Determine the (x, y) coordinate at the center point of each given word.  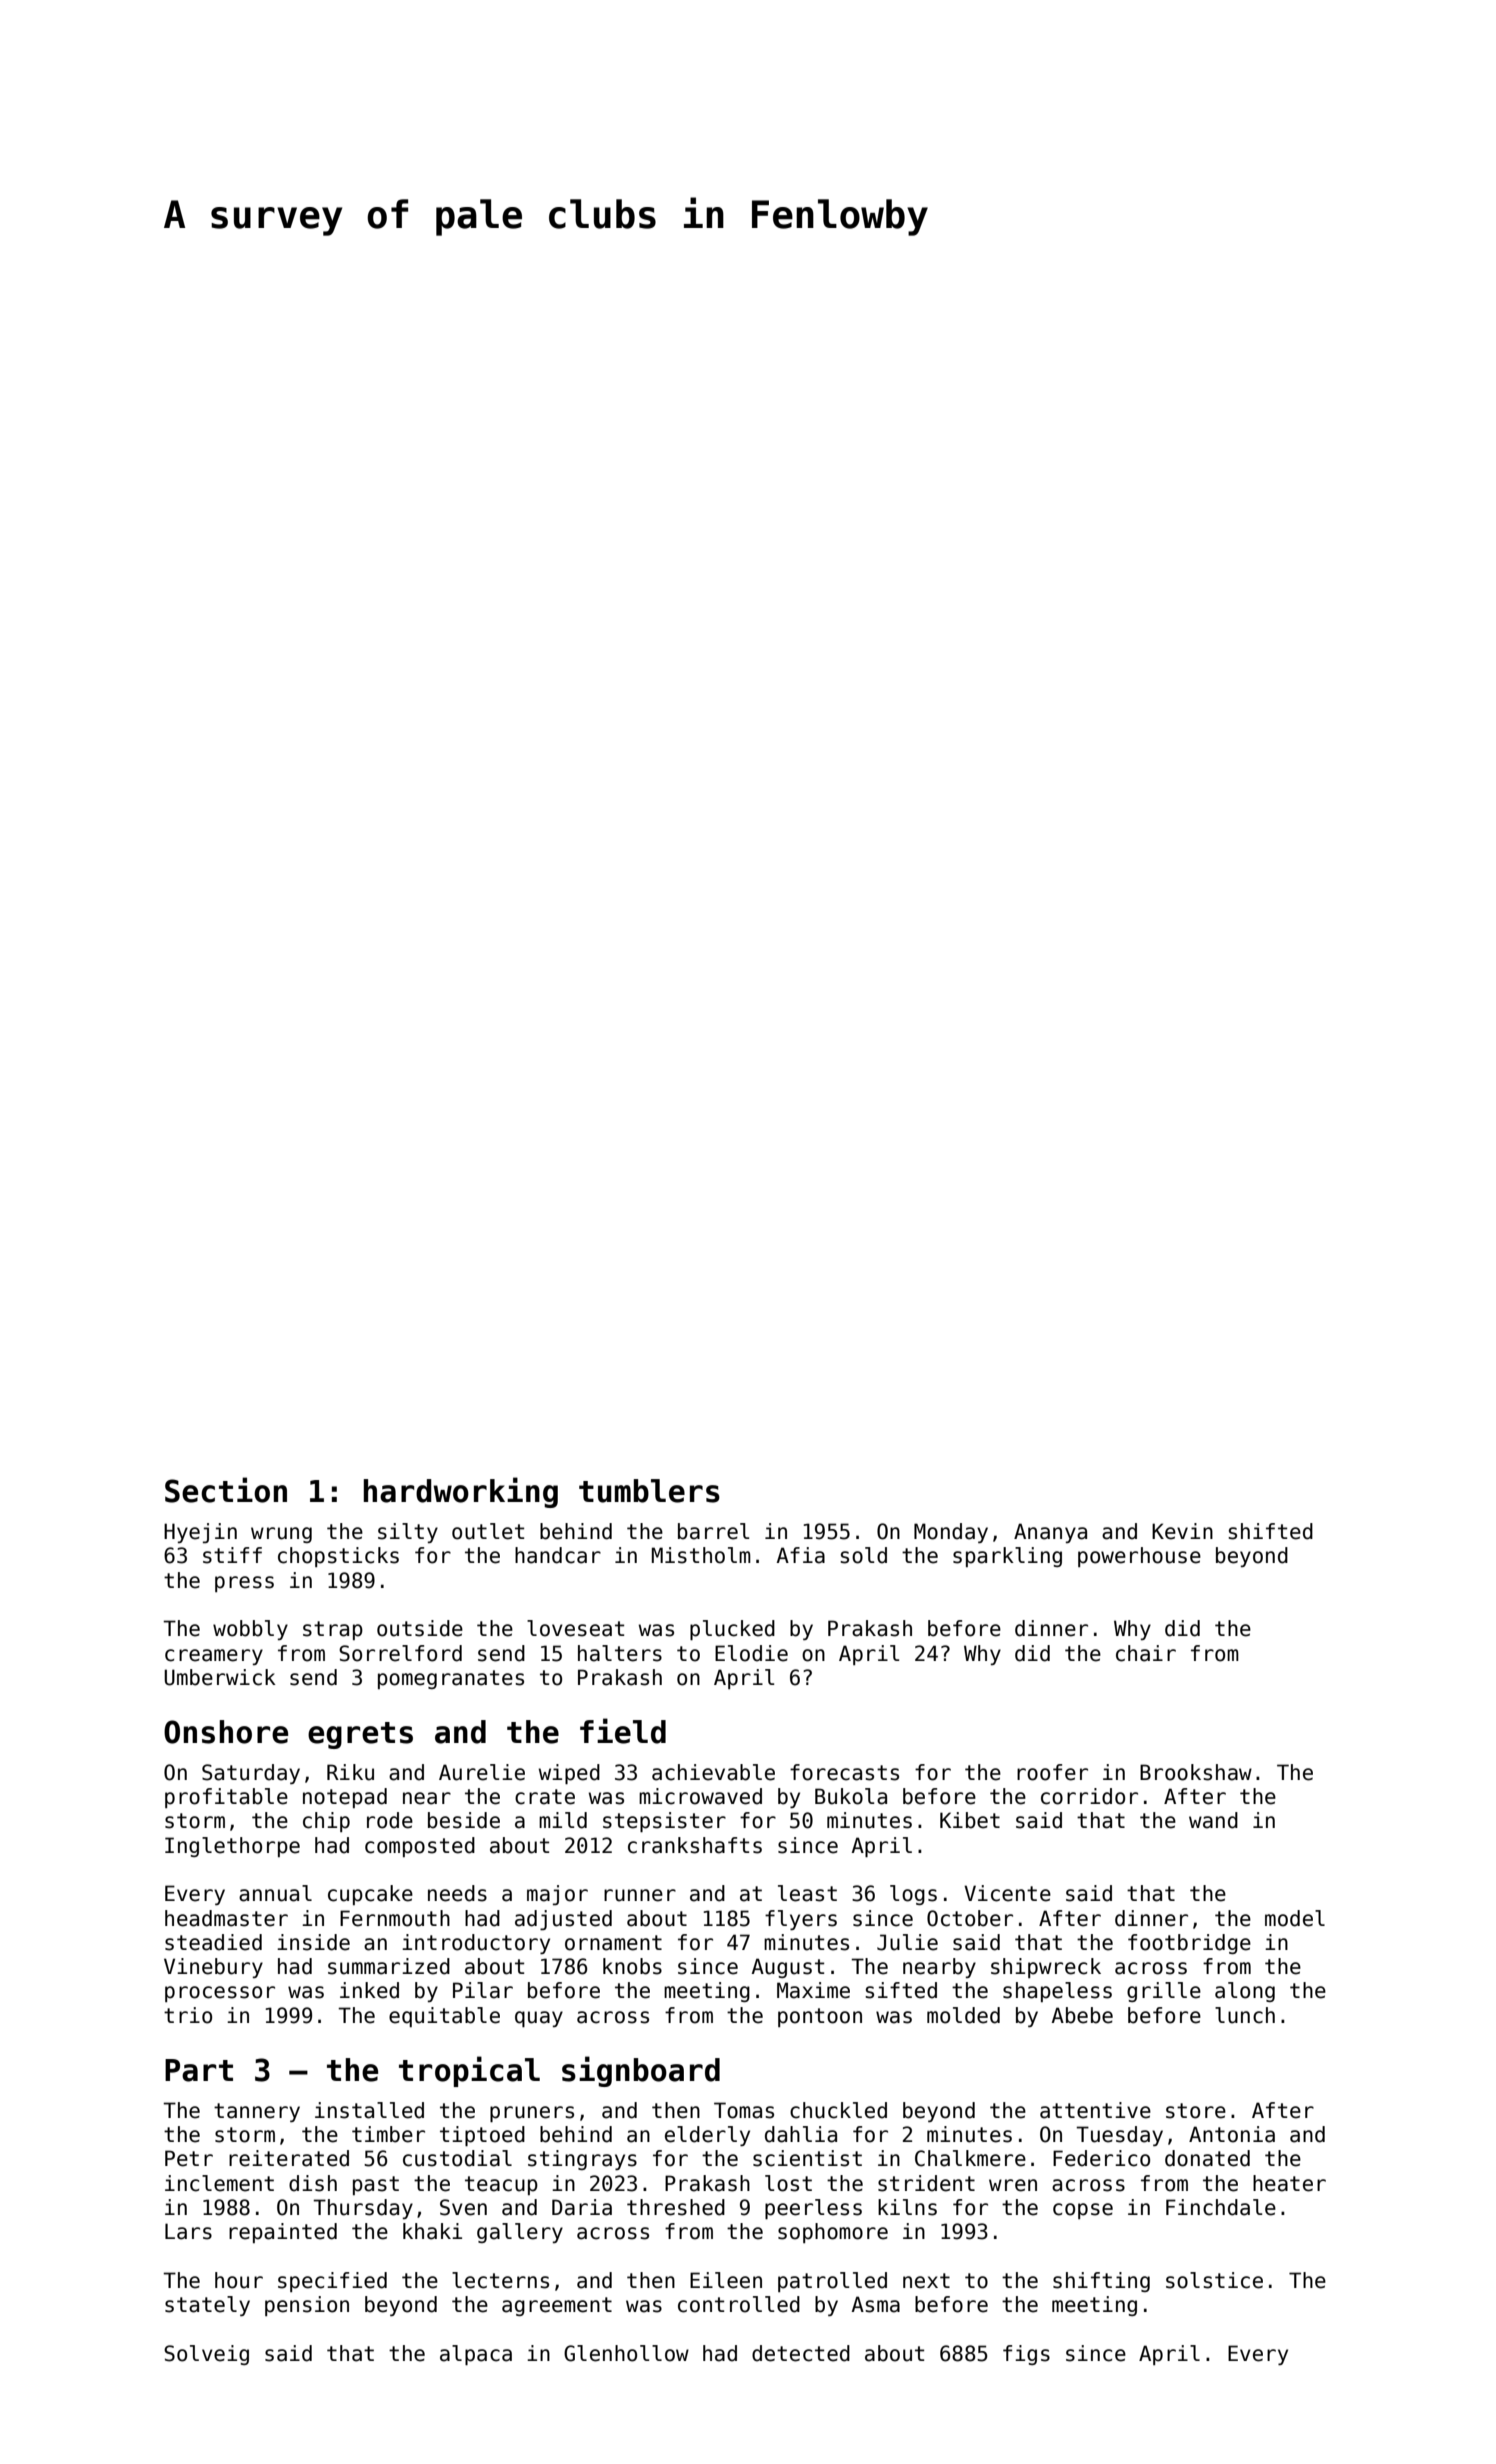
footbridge (1189, 1944)
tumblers (649, 1491)
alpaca (476, 2355)
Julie (907, 1942)
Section (226, 1490)
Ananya (1050, 1533)
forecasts (844, 1772)
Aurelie (482, 1772)
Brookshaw (1196, 1772)
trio (188, 2015)
